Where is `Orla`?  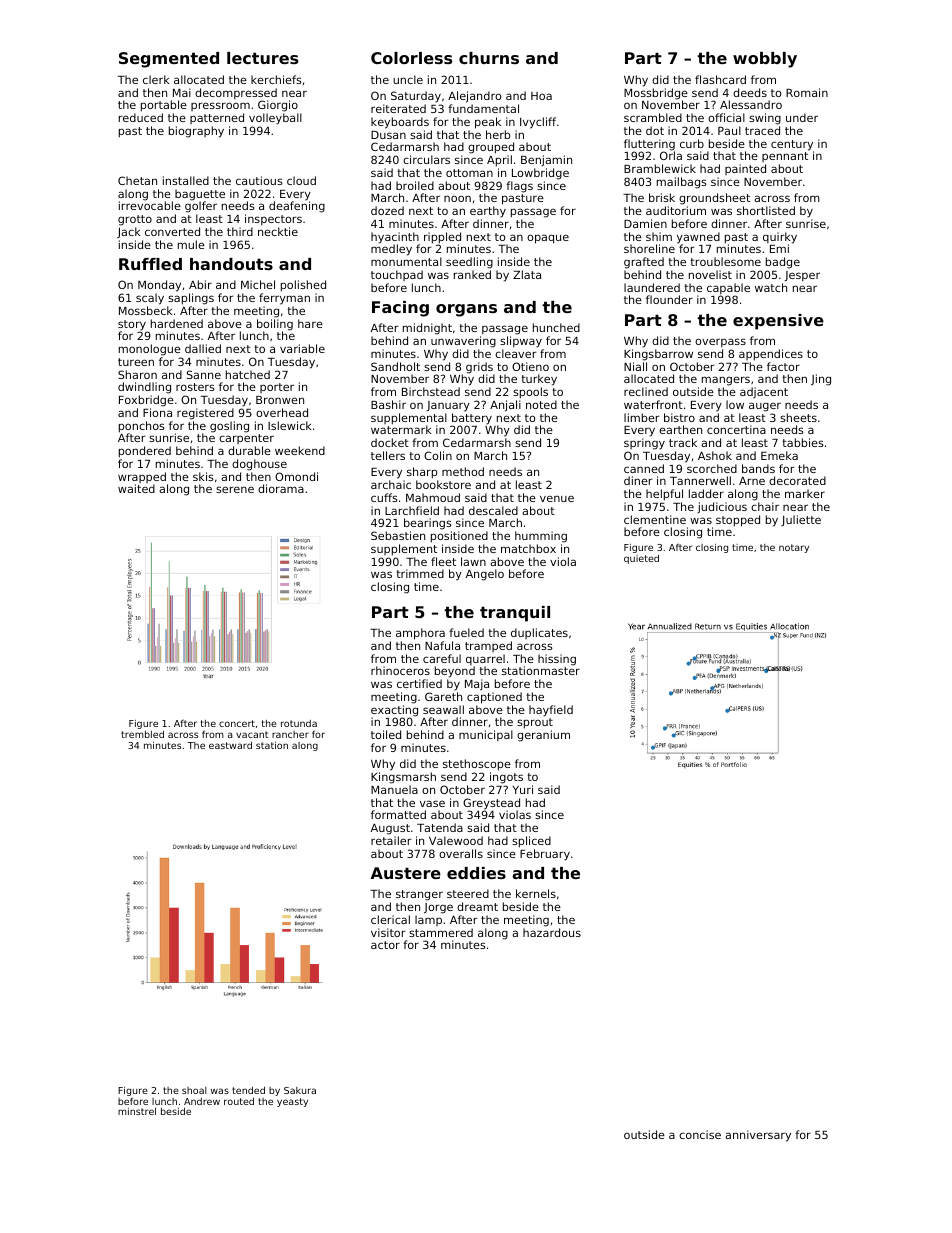 Orla is located at coordinates (671, 155).
